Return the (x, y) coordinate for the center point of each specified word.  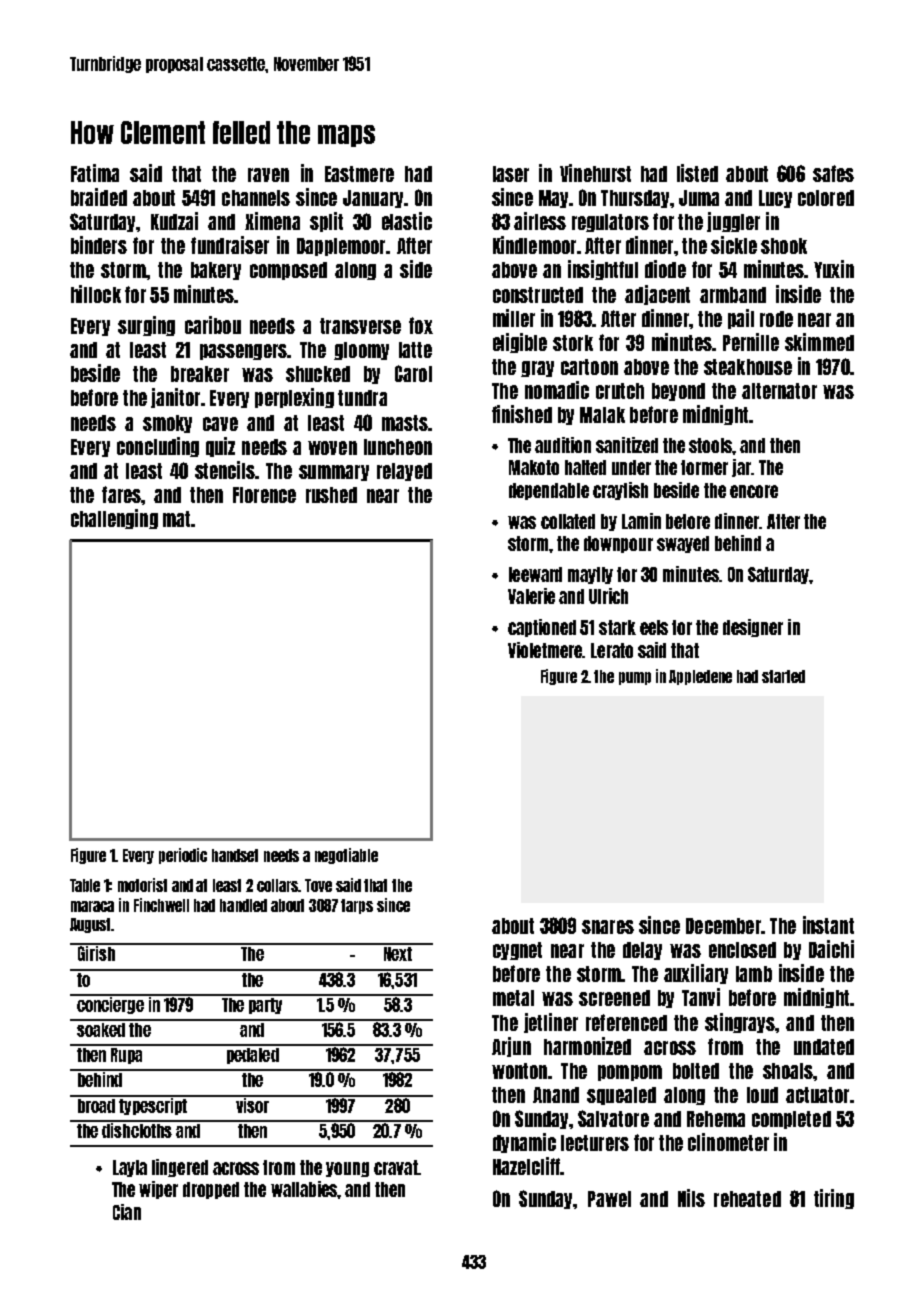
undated (824, 1047)
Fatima (95, 173)
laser (511, 174)
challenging (114, 519)
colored (826, 198)
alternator (779, 391)
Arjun (511, 1047)
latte (415, 350)
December (723, 926)
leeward (535, 574)
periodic (183, 856)
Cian (127, 1212)
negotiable (346, 856)
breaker (200, 374)
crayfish (620, 491)
